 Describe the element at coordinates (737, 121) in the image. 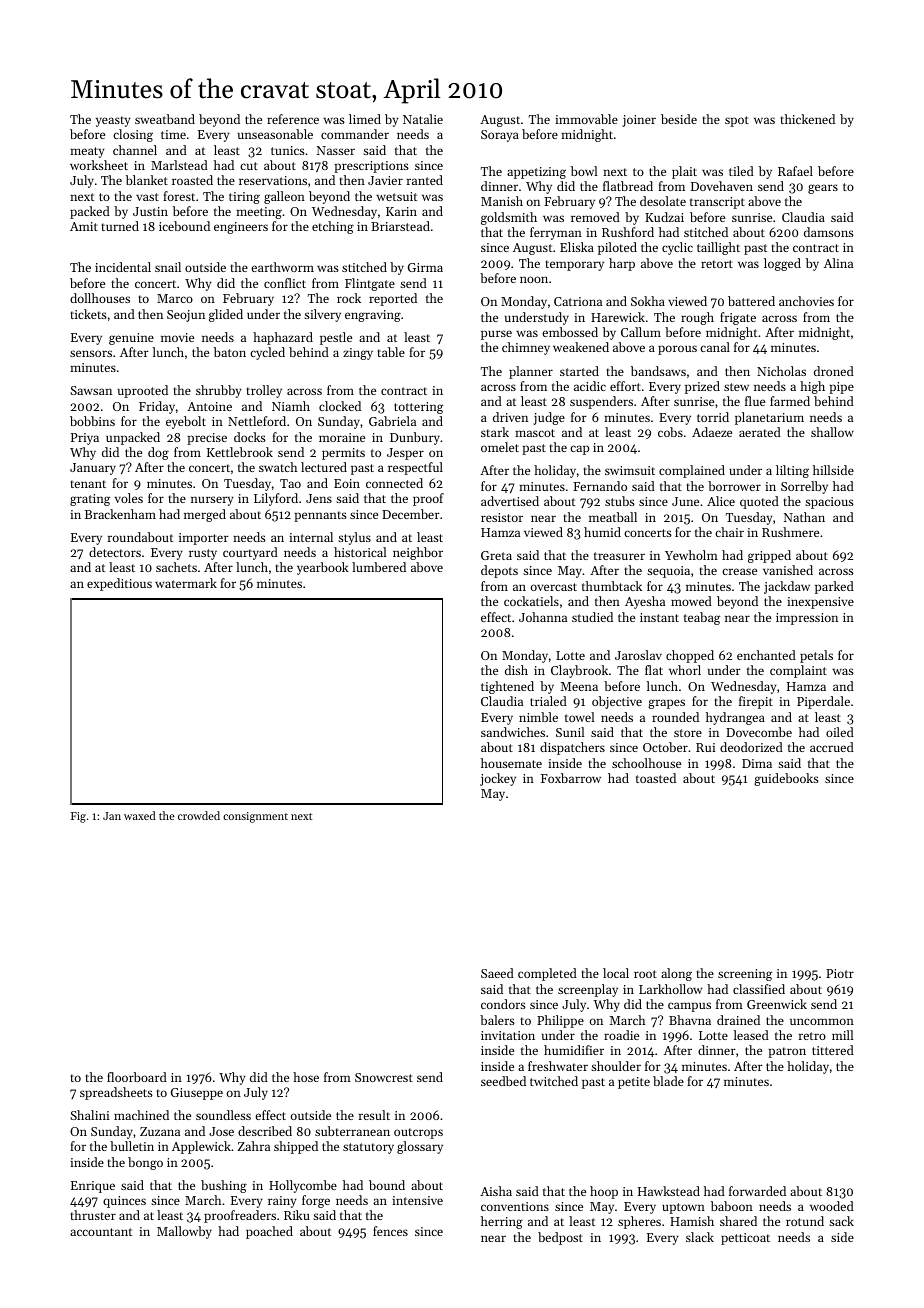

I see `spot` at that location.
